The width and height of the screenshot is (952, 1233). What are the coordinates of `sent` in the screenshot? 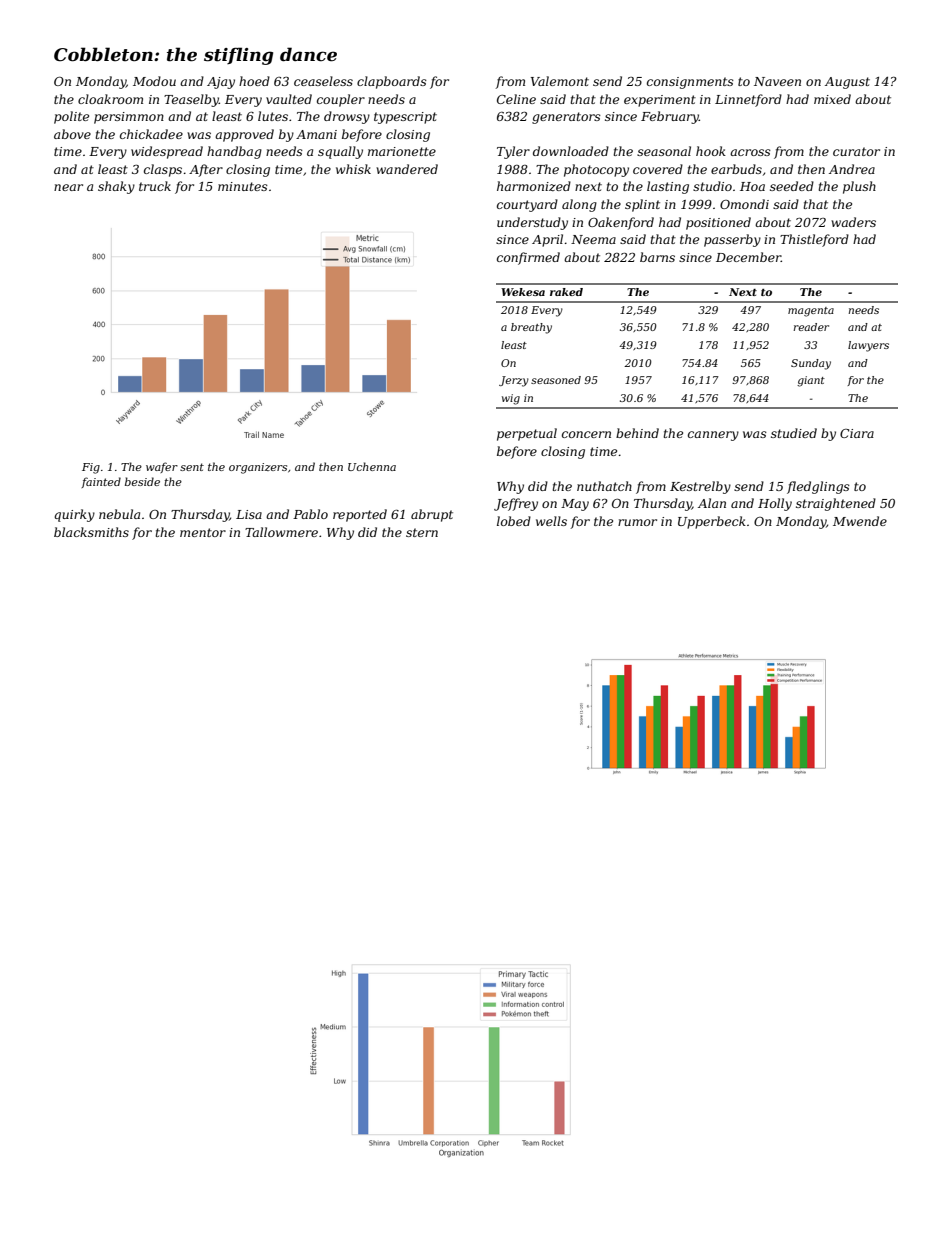 It's located at (192, 467).
